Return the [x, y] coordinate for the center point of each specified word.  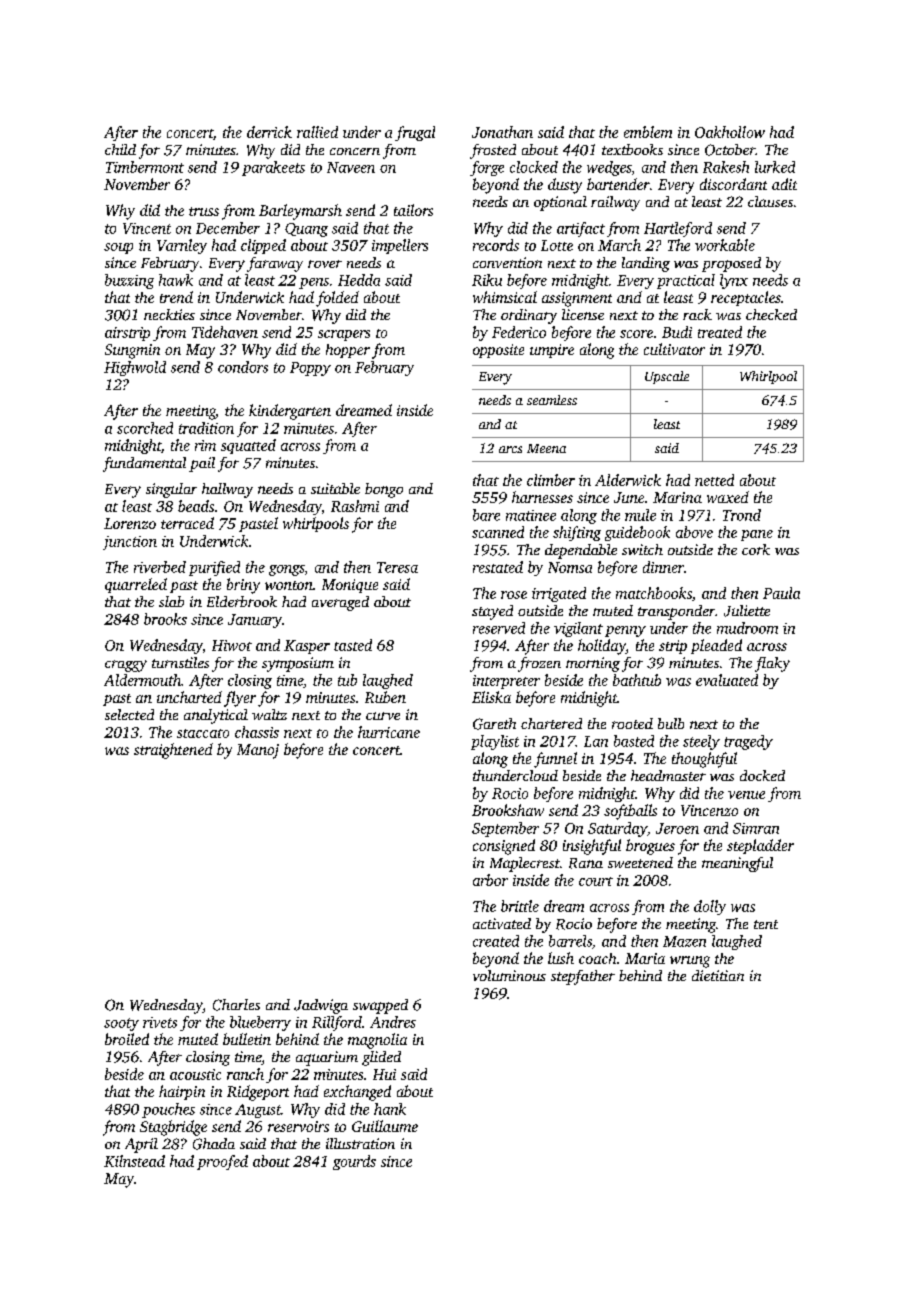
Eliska [491, 697]
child [120, 149]
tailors [413, 210]
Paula [781, 593]
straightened [173, 751]
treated [720, 332]
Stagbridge [173, 1128]
